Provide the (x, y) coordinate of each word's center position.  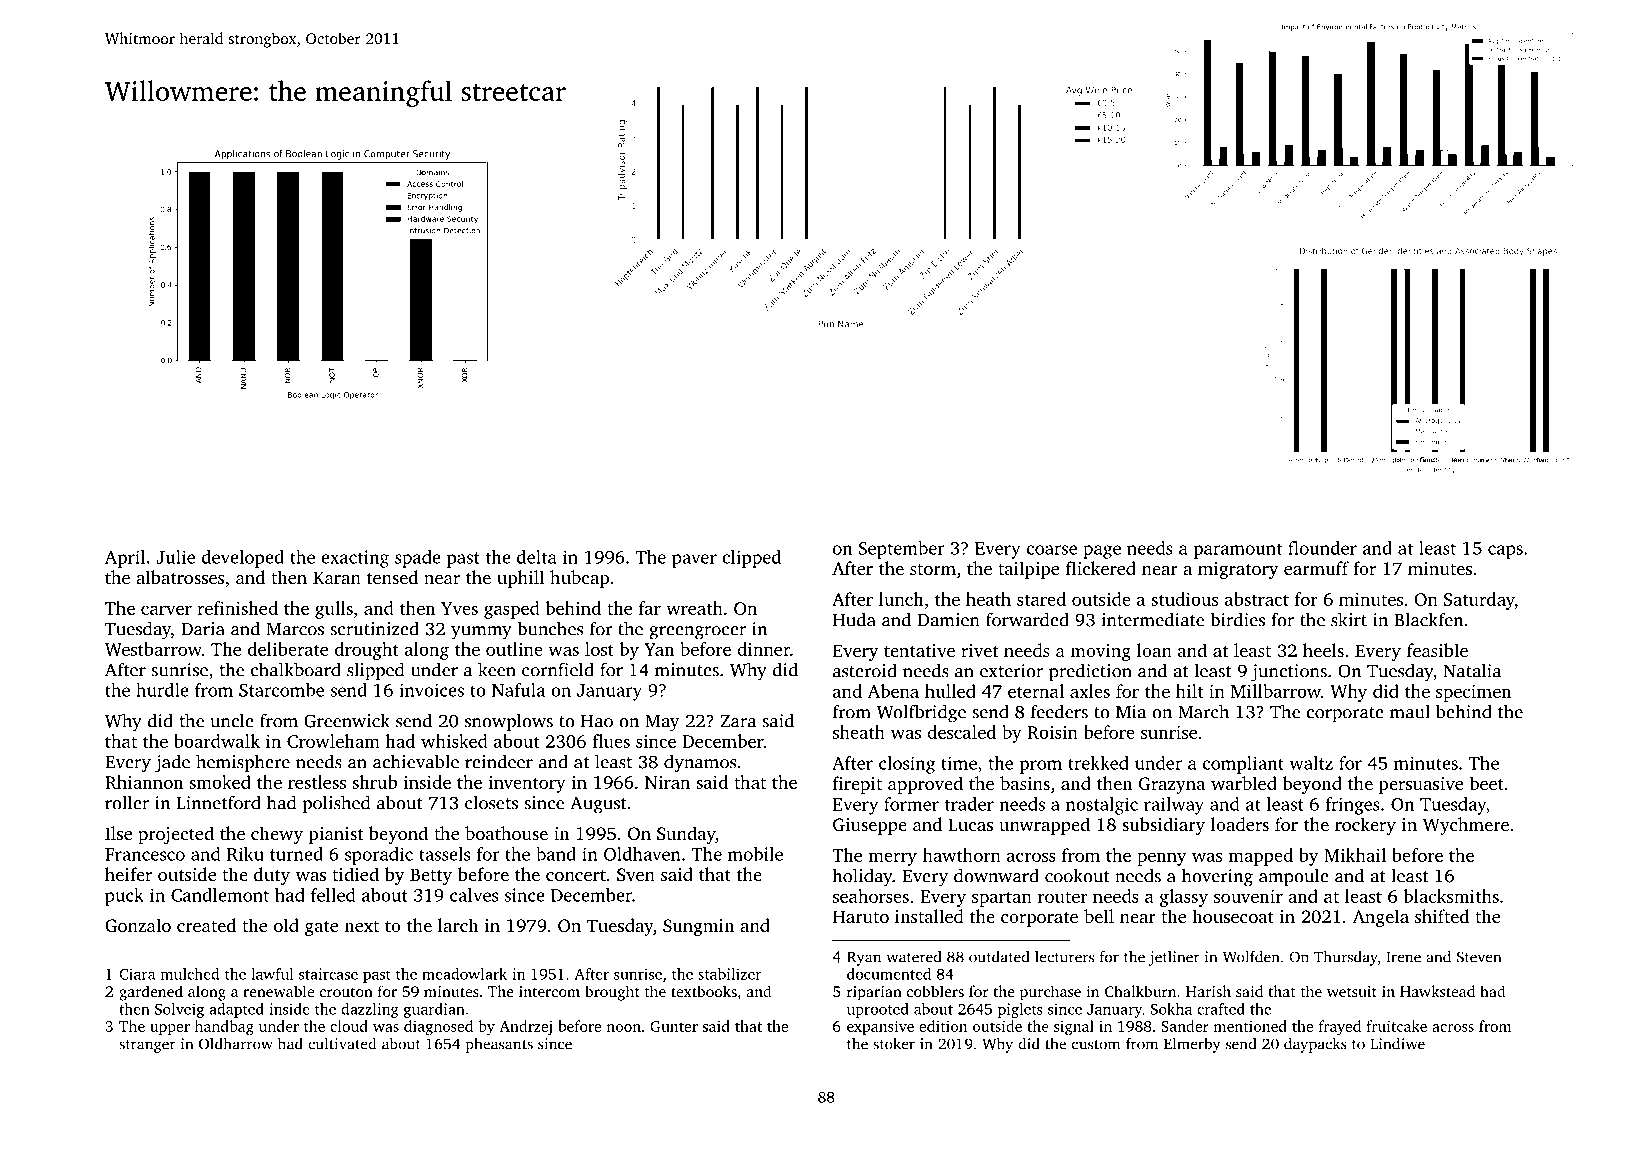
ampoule (1294, 877)
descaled (961, 732)
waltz (1311, 763)
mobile (755, 854)
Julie (175, 557)
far (650, 608)
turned (296, 854)
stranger (147, 1046)
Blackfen (1428, 619)
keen (497, 669)
